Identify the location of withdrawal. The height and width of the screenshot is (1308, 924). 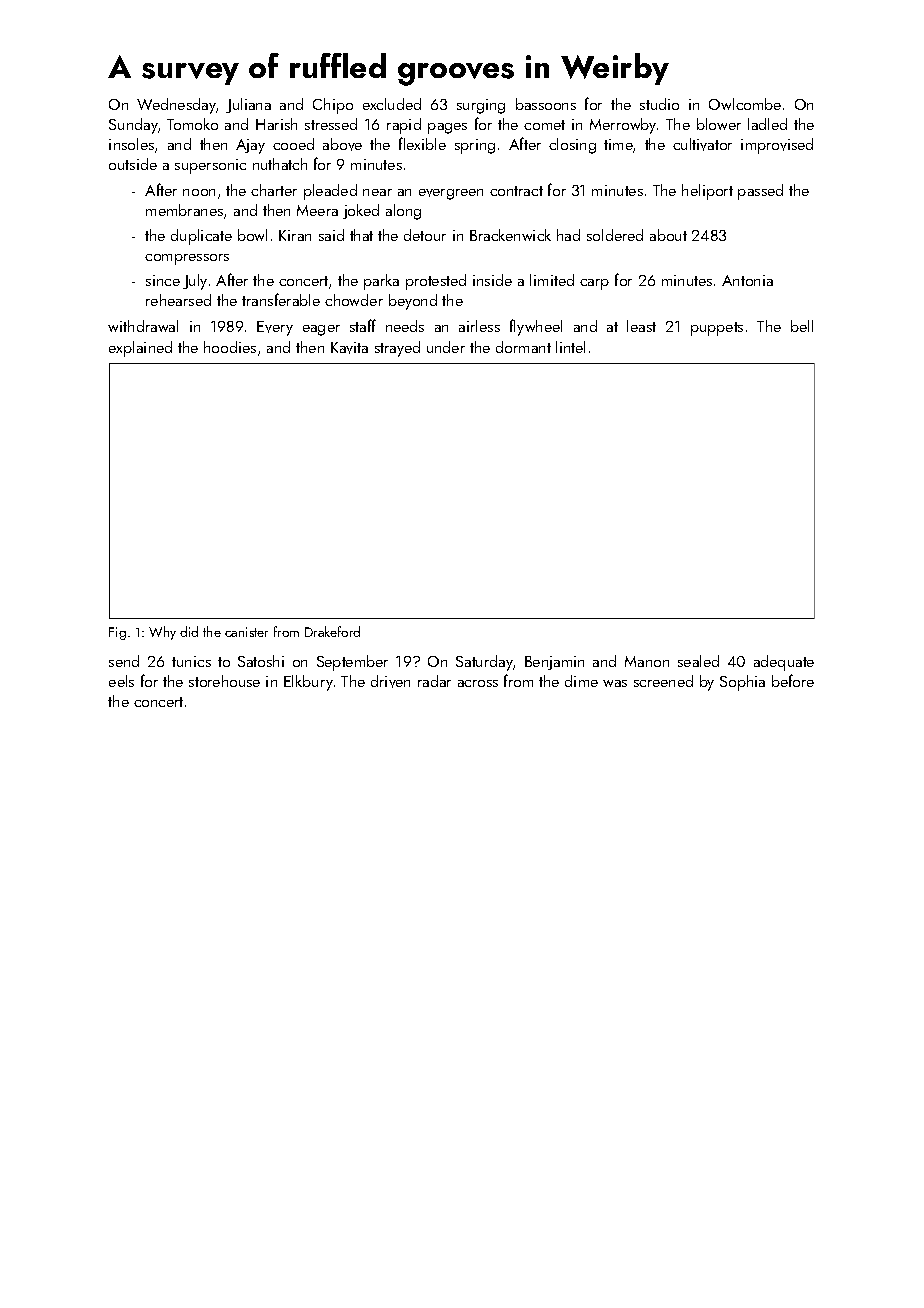
(143, 326).
